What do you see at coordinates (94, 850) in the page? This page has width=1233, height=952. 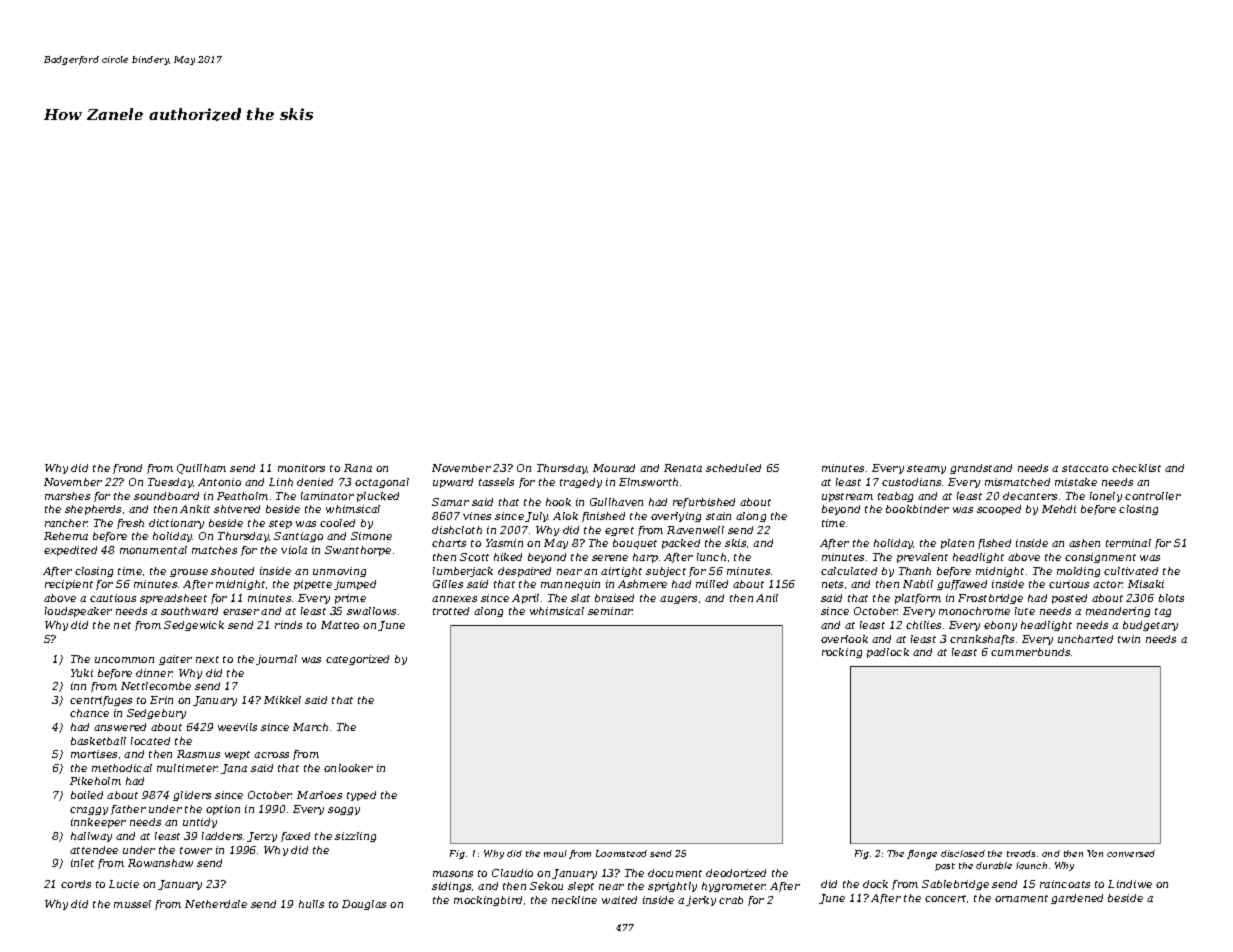 I see `attendee` at bounding box center [94, 850].
